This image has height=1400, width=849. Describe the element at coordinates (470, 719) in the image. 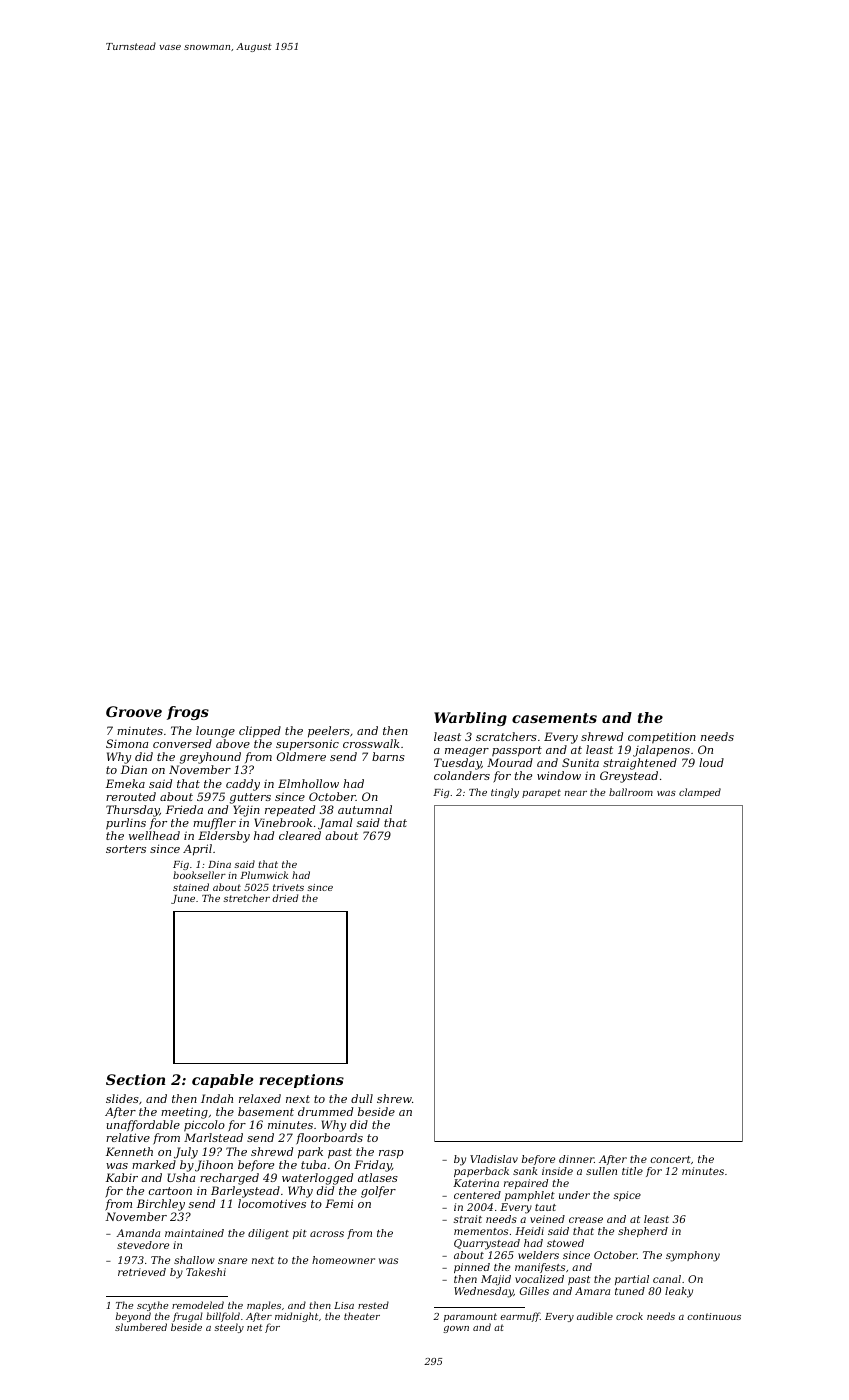

I see `Warbling` at that location.
